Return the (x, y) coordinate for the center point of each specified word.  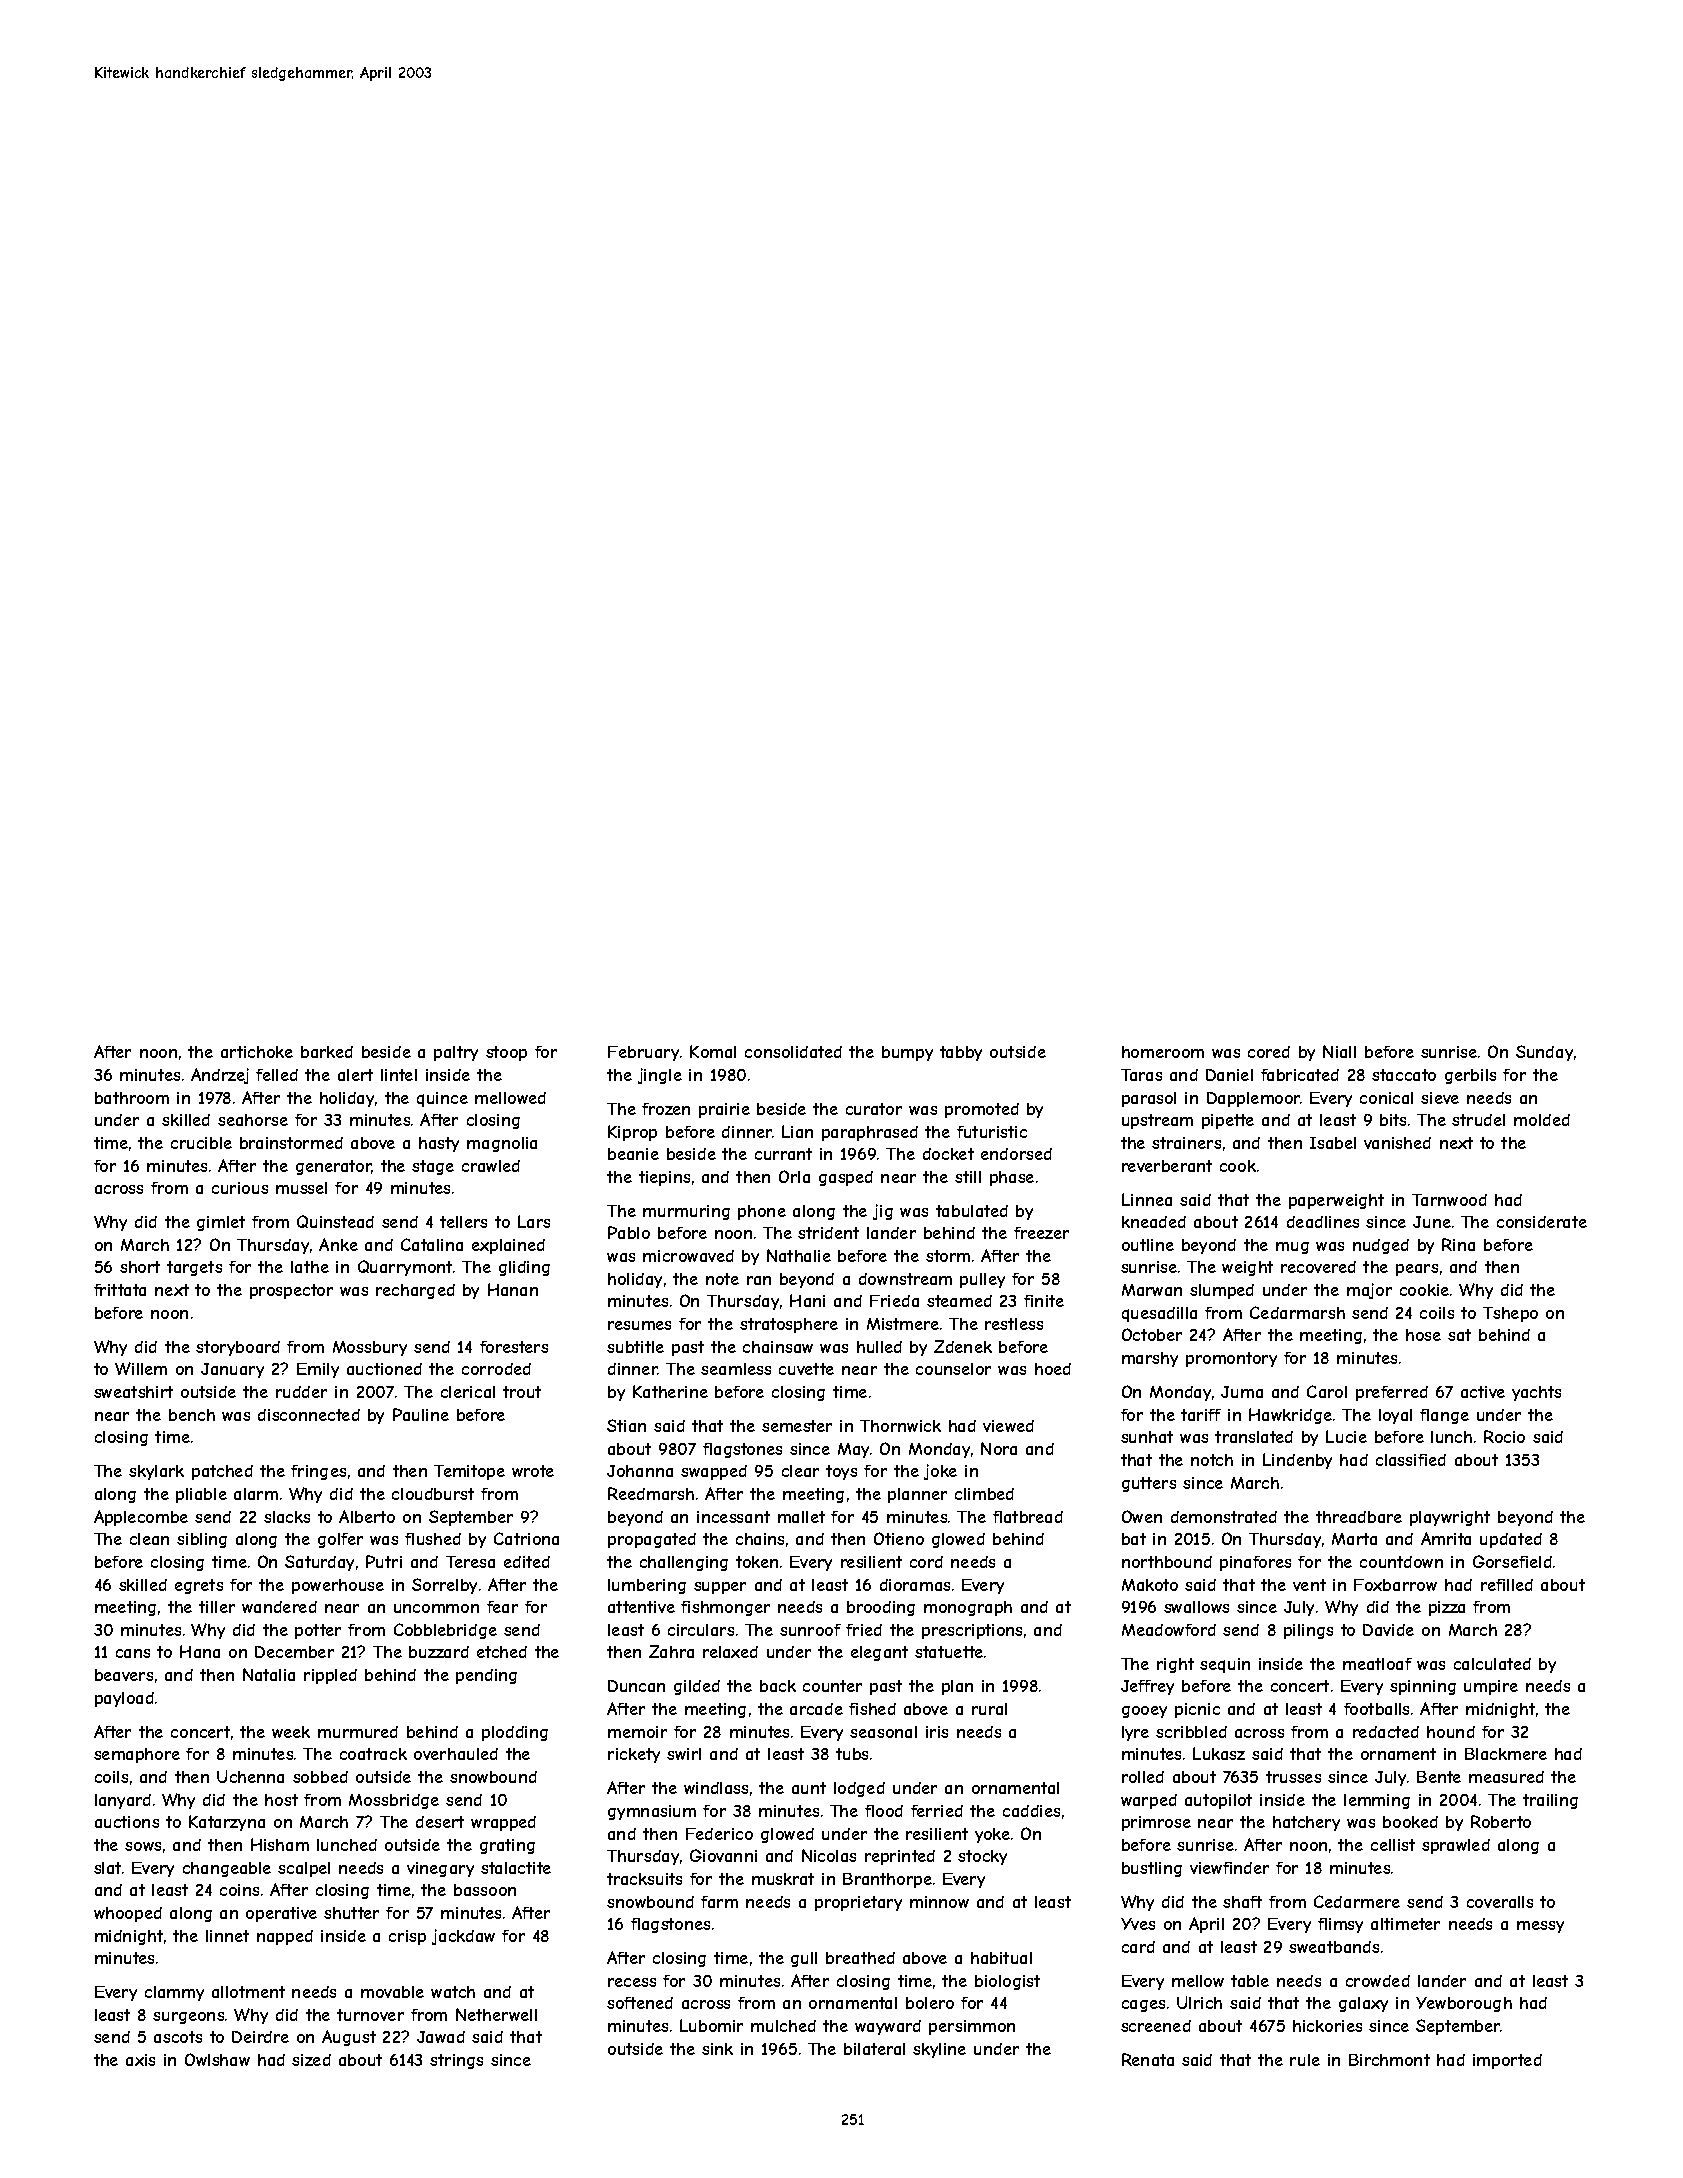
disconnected (309, 1415)
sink (717, 2049)
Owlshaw (217, 2059)
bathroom (132, 1098)
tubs (852, 1754)
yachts (1536, 1393)
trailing (1550, 1801)
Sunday (1544, 1053)
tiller (217, 1607)
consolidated (793, 1052)
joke (940, 1472)
